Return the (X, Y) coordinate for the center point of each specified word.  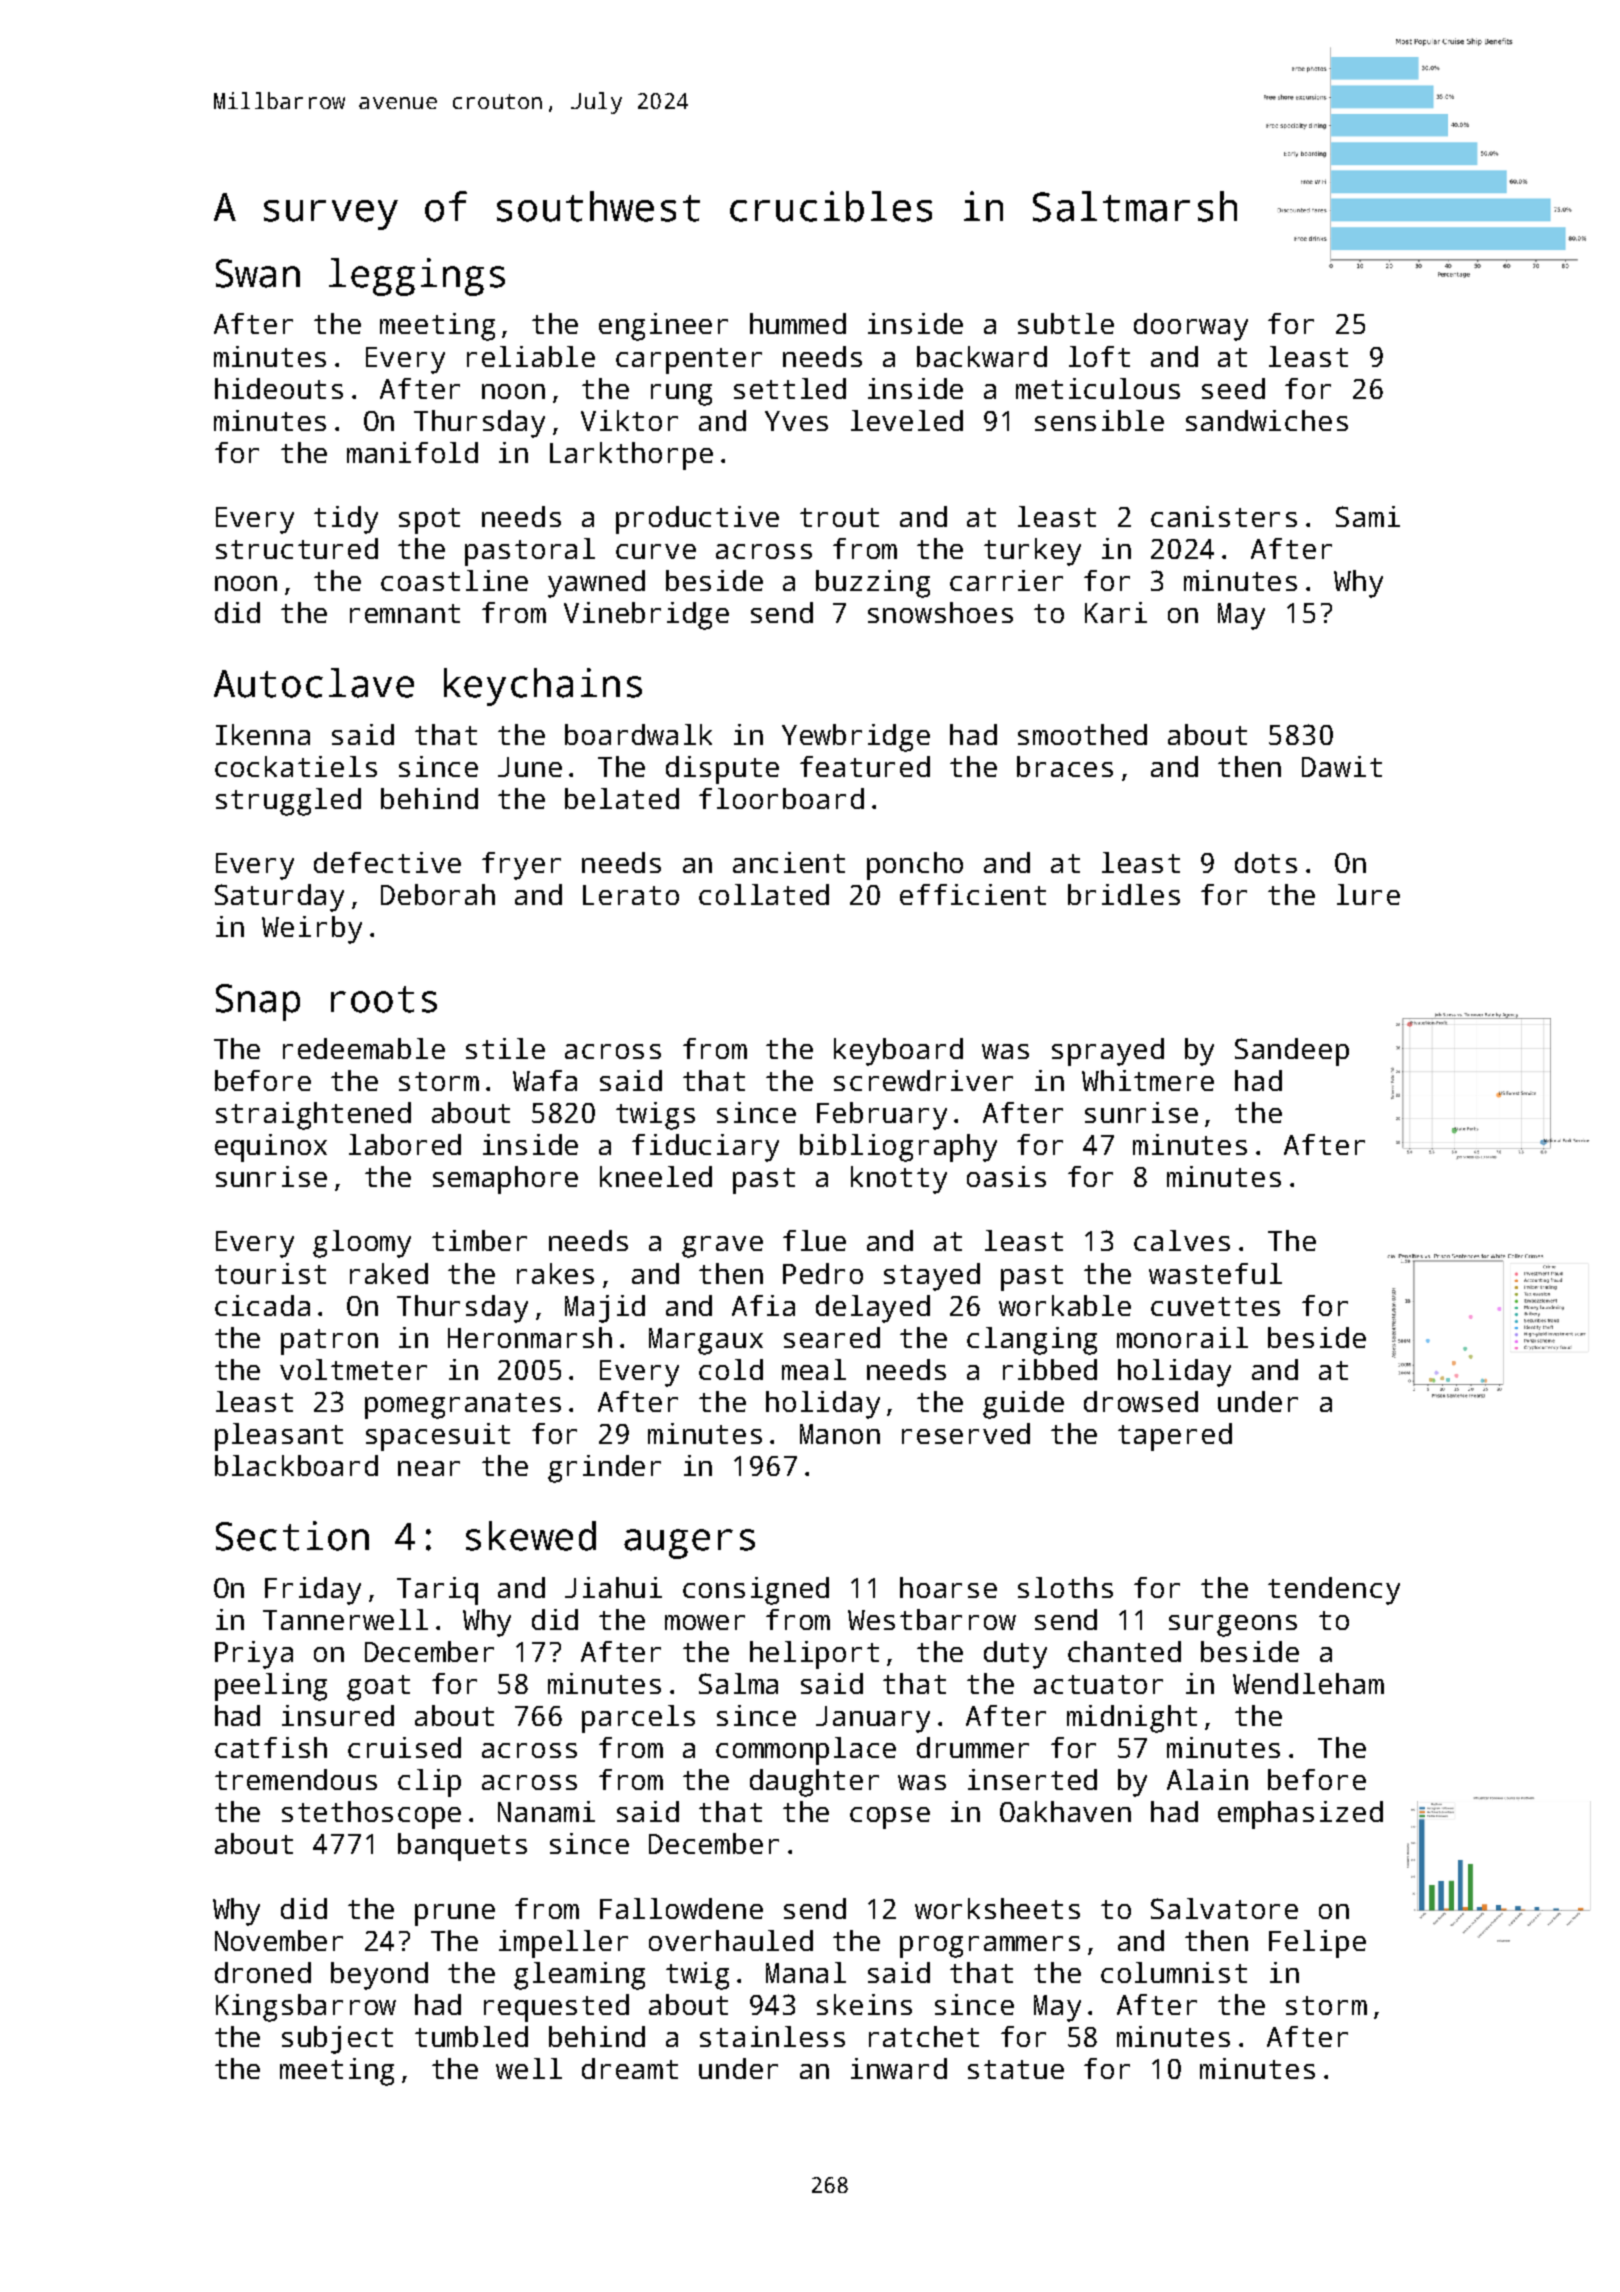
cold (731, 1369)
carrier (1006, 580)
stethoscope (371, 1815)
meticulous (1098, 388)
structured (297, 548)
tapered (1175, 1437)
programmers (990, 1947)
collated (764, 894)
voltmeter (353, 1369)
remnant (405, 613)
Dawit (1342, 766)
